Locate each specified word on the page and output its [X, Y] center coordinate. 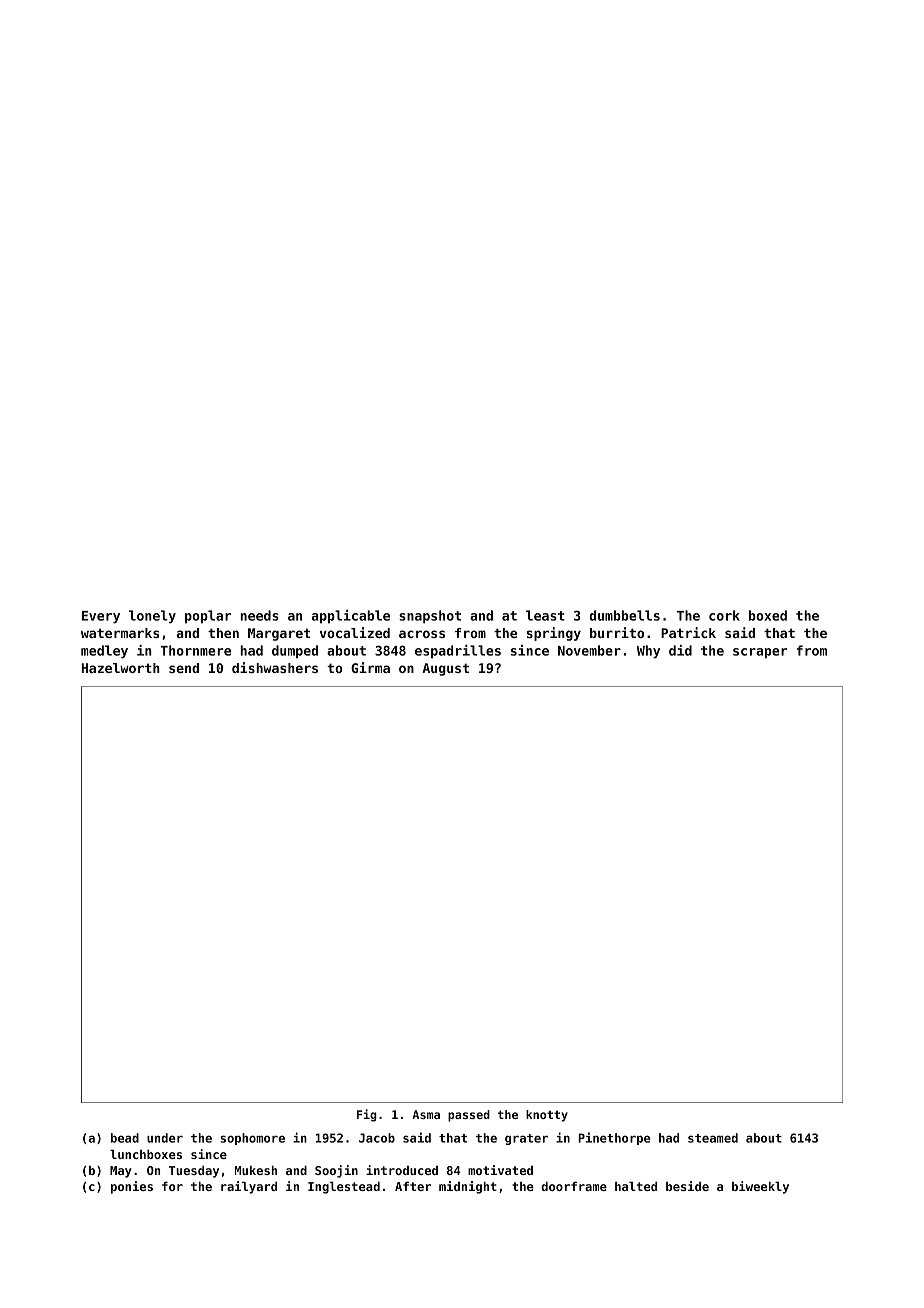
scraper [760, 653]
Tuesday [194, 1172]
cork [724, 615]
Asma [426, 1114]
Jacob [377, 1138]
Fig [367, 1115]
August [445, 669]
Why [648, 651]
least [545, 615]
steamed [713, 1138]
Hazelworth [121, 668]
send [184, 668]
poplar [208, 616]
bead [125, 1138]
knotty [547, 1116]
